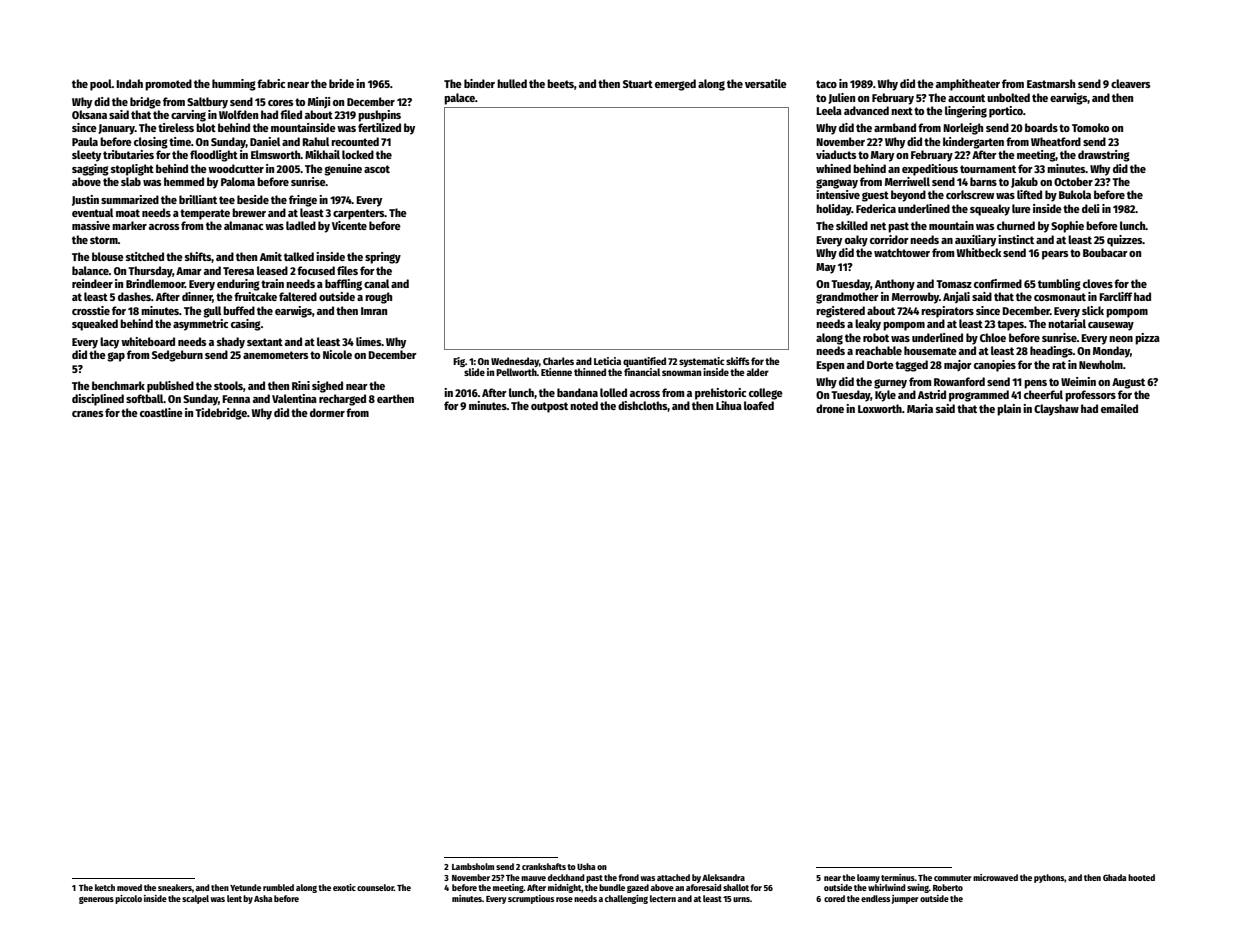 This screenshot has height=952, width=1233. I want to click on rumbled, so click(278, 887).
